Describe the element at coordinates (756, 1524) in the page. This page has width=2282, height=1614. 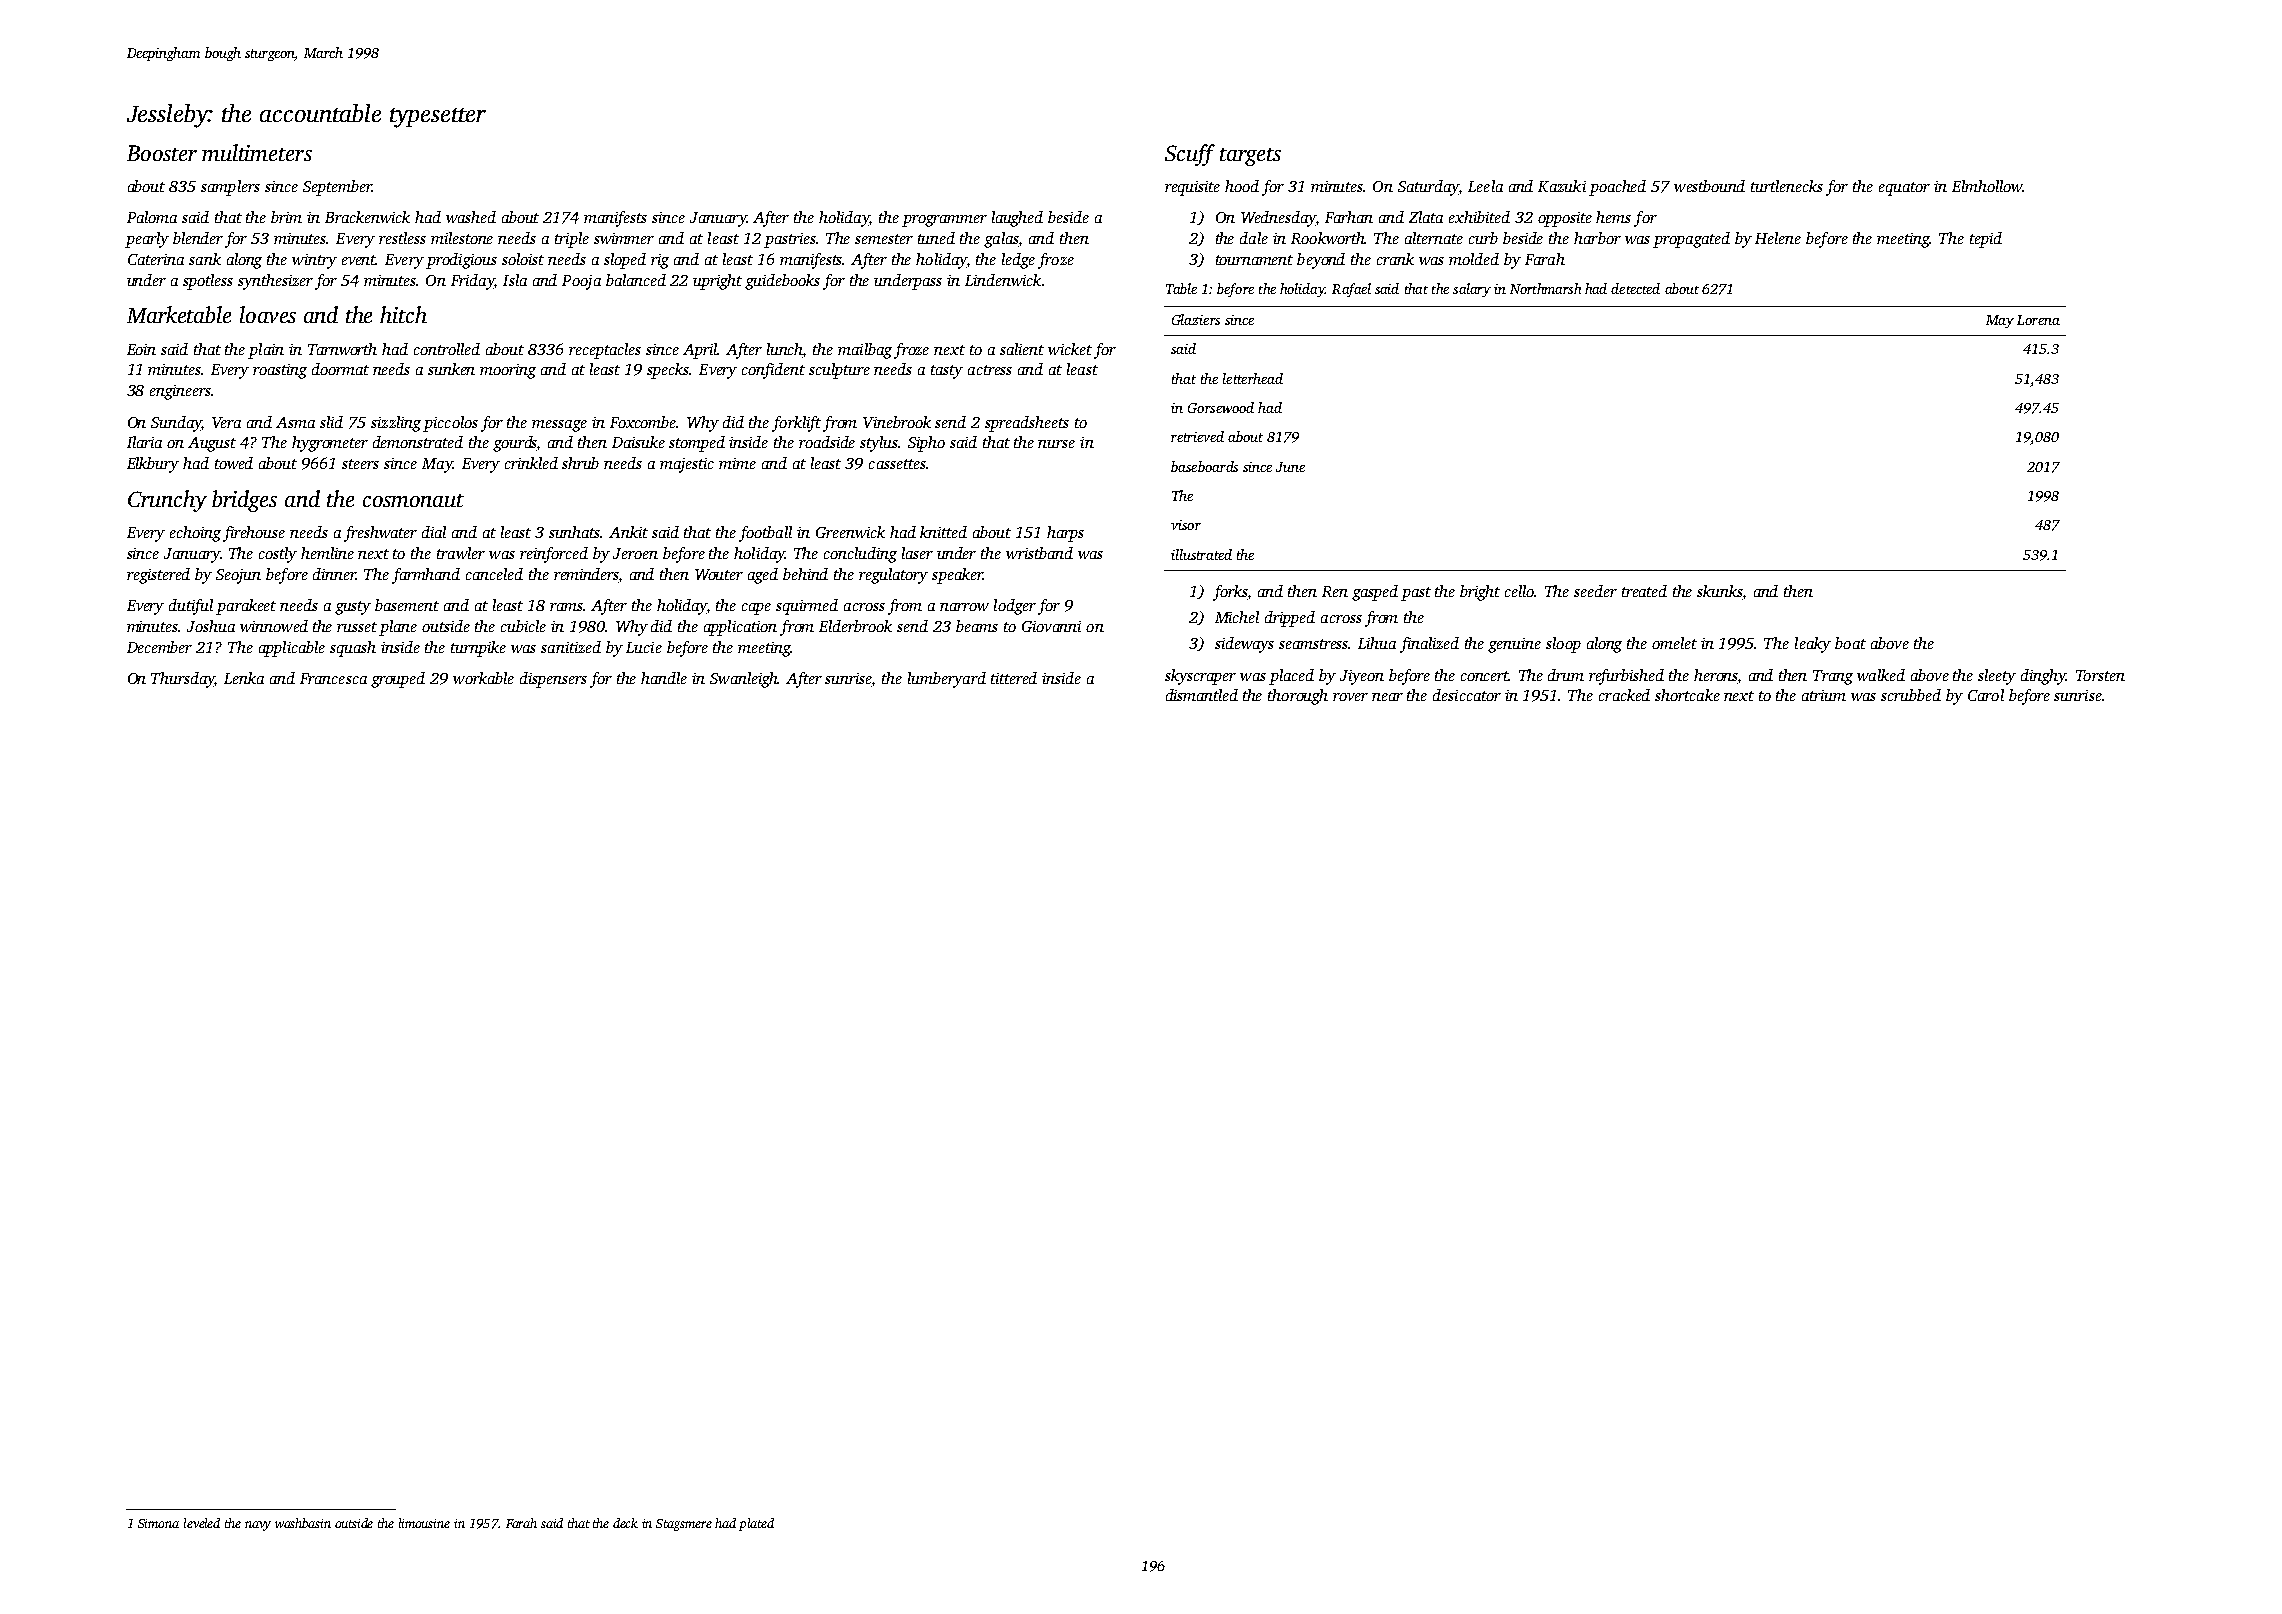
I see `plated` at that location.
